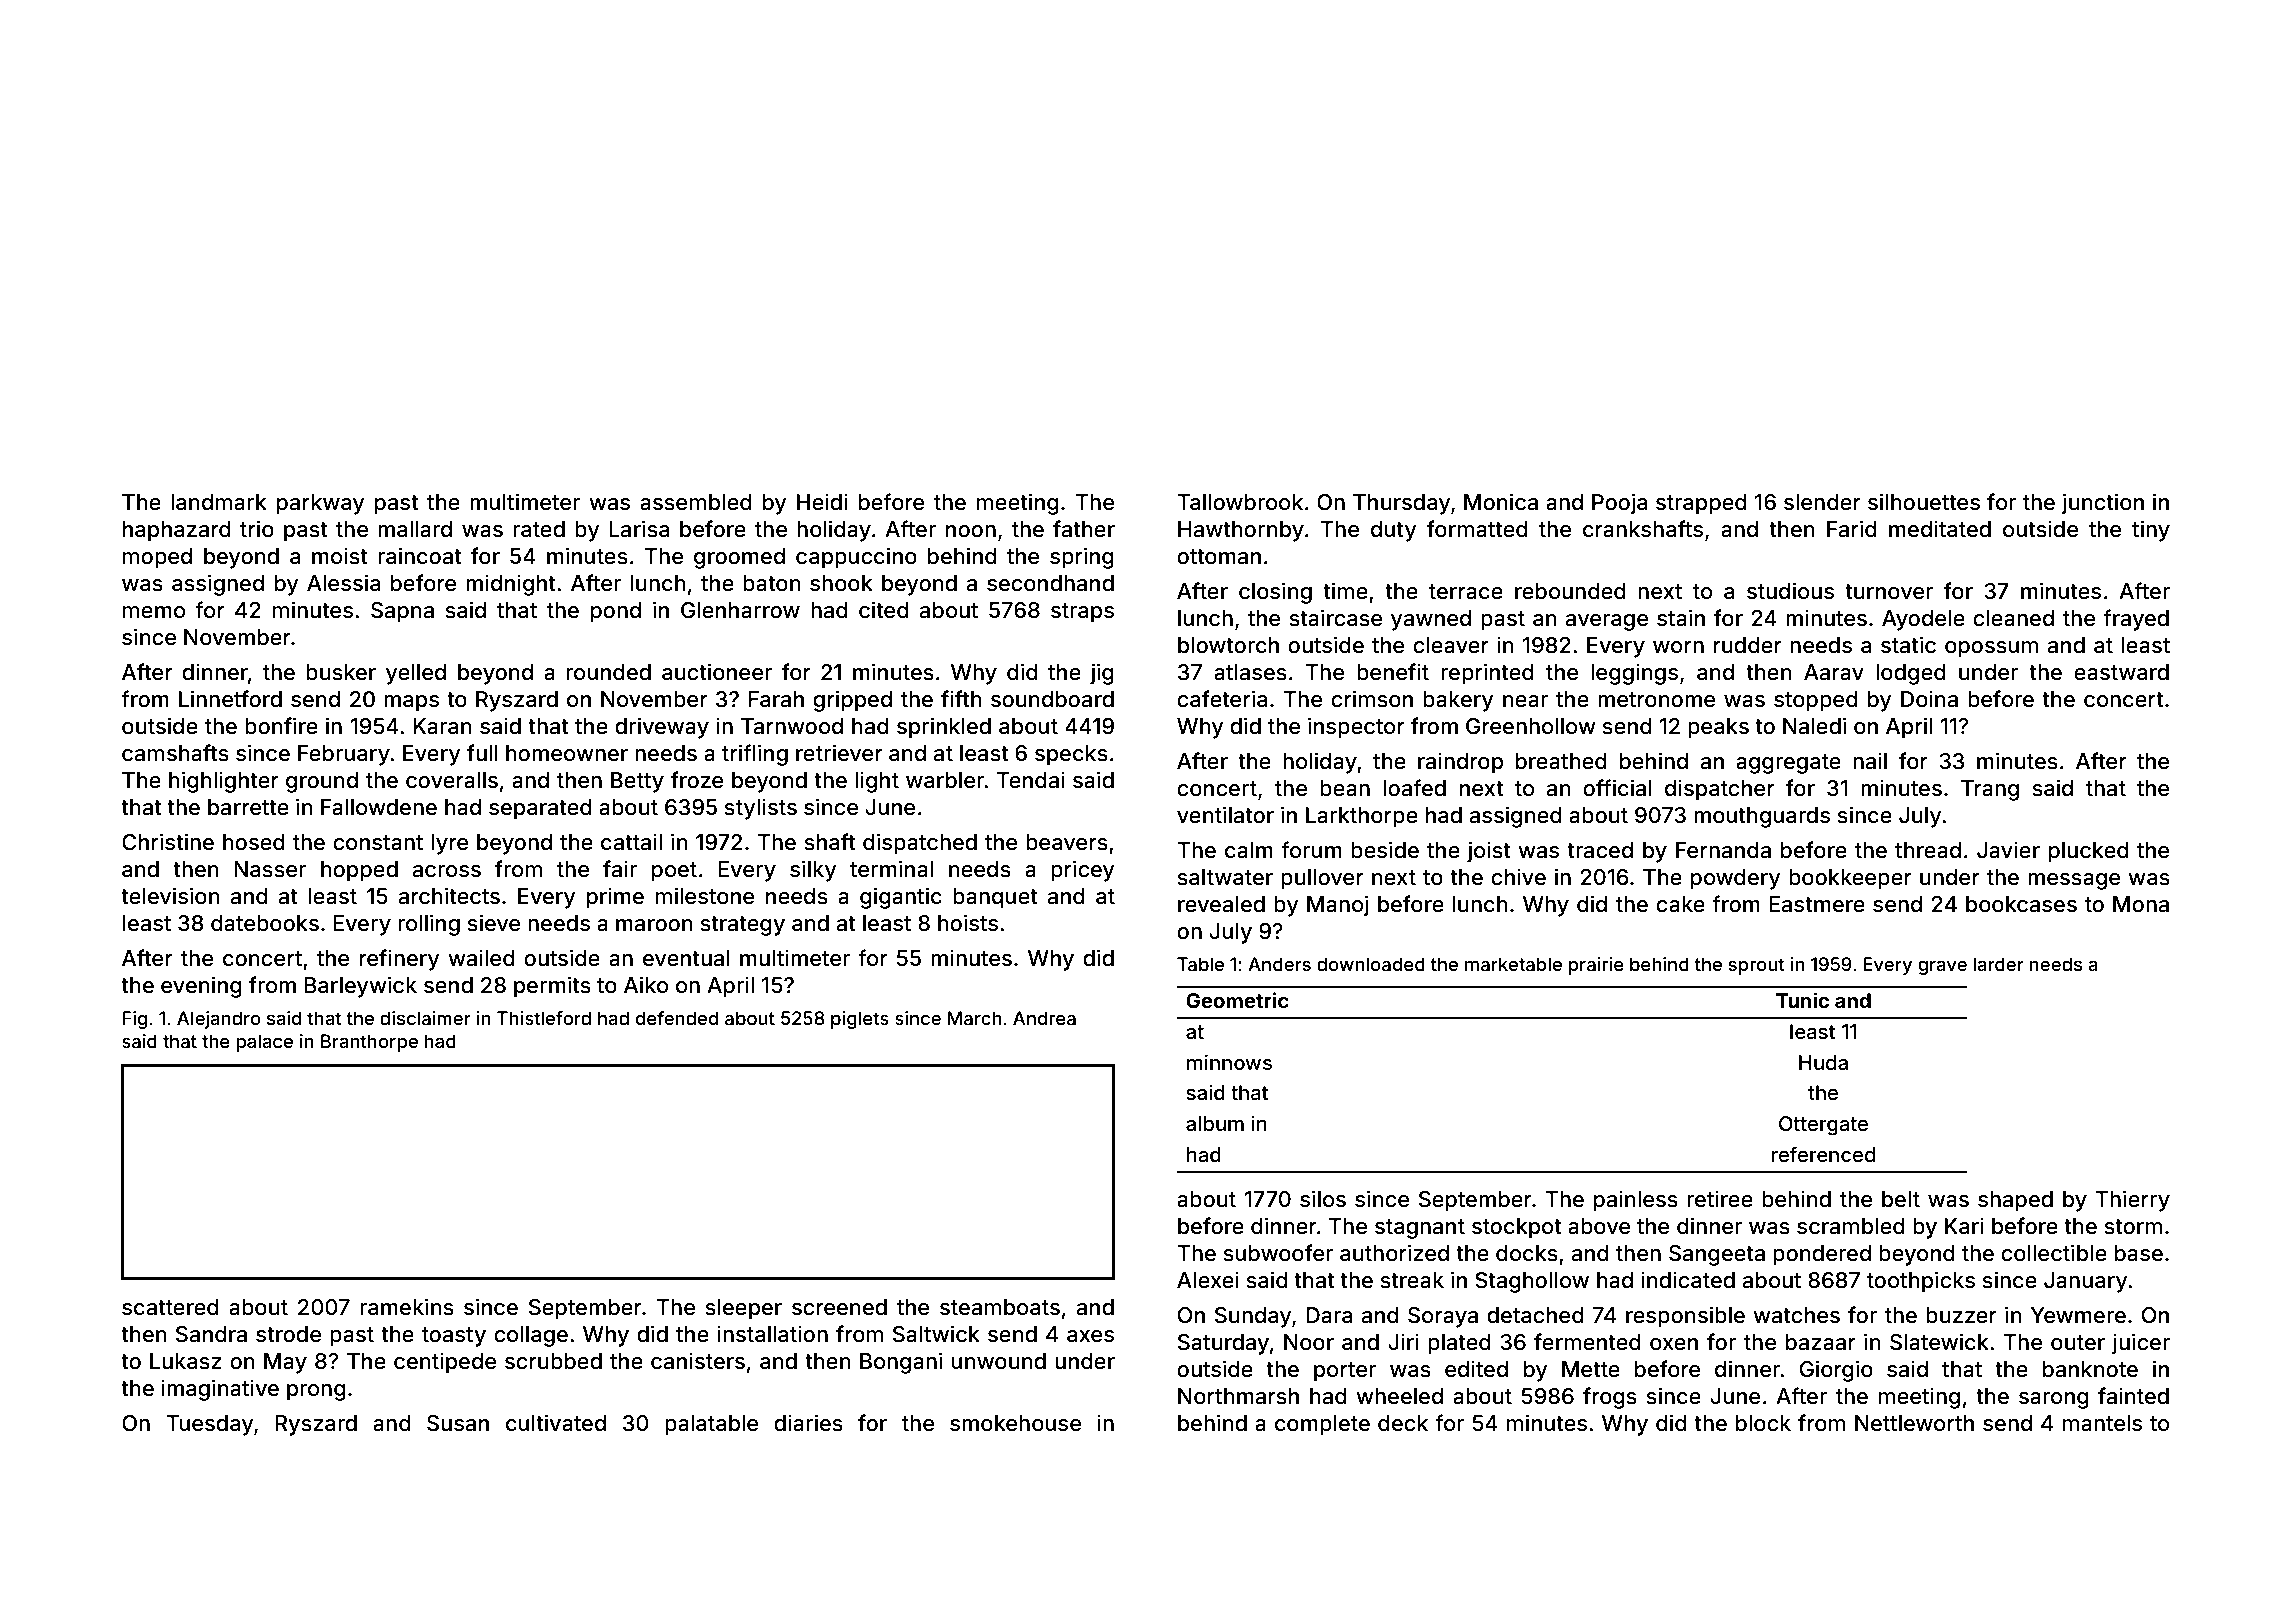  Describe the element at coordinates (1337, 906) in the screenshot. I see `Manoj` at that location.
